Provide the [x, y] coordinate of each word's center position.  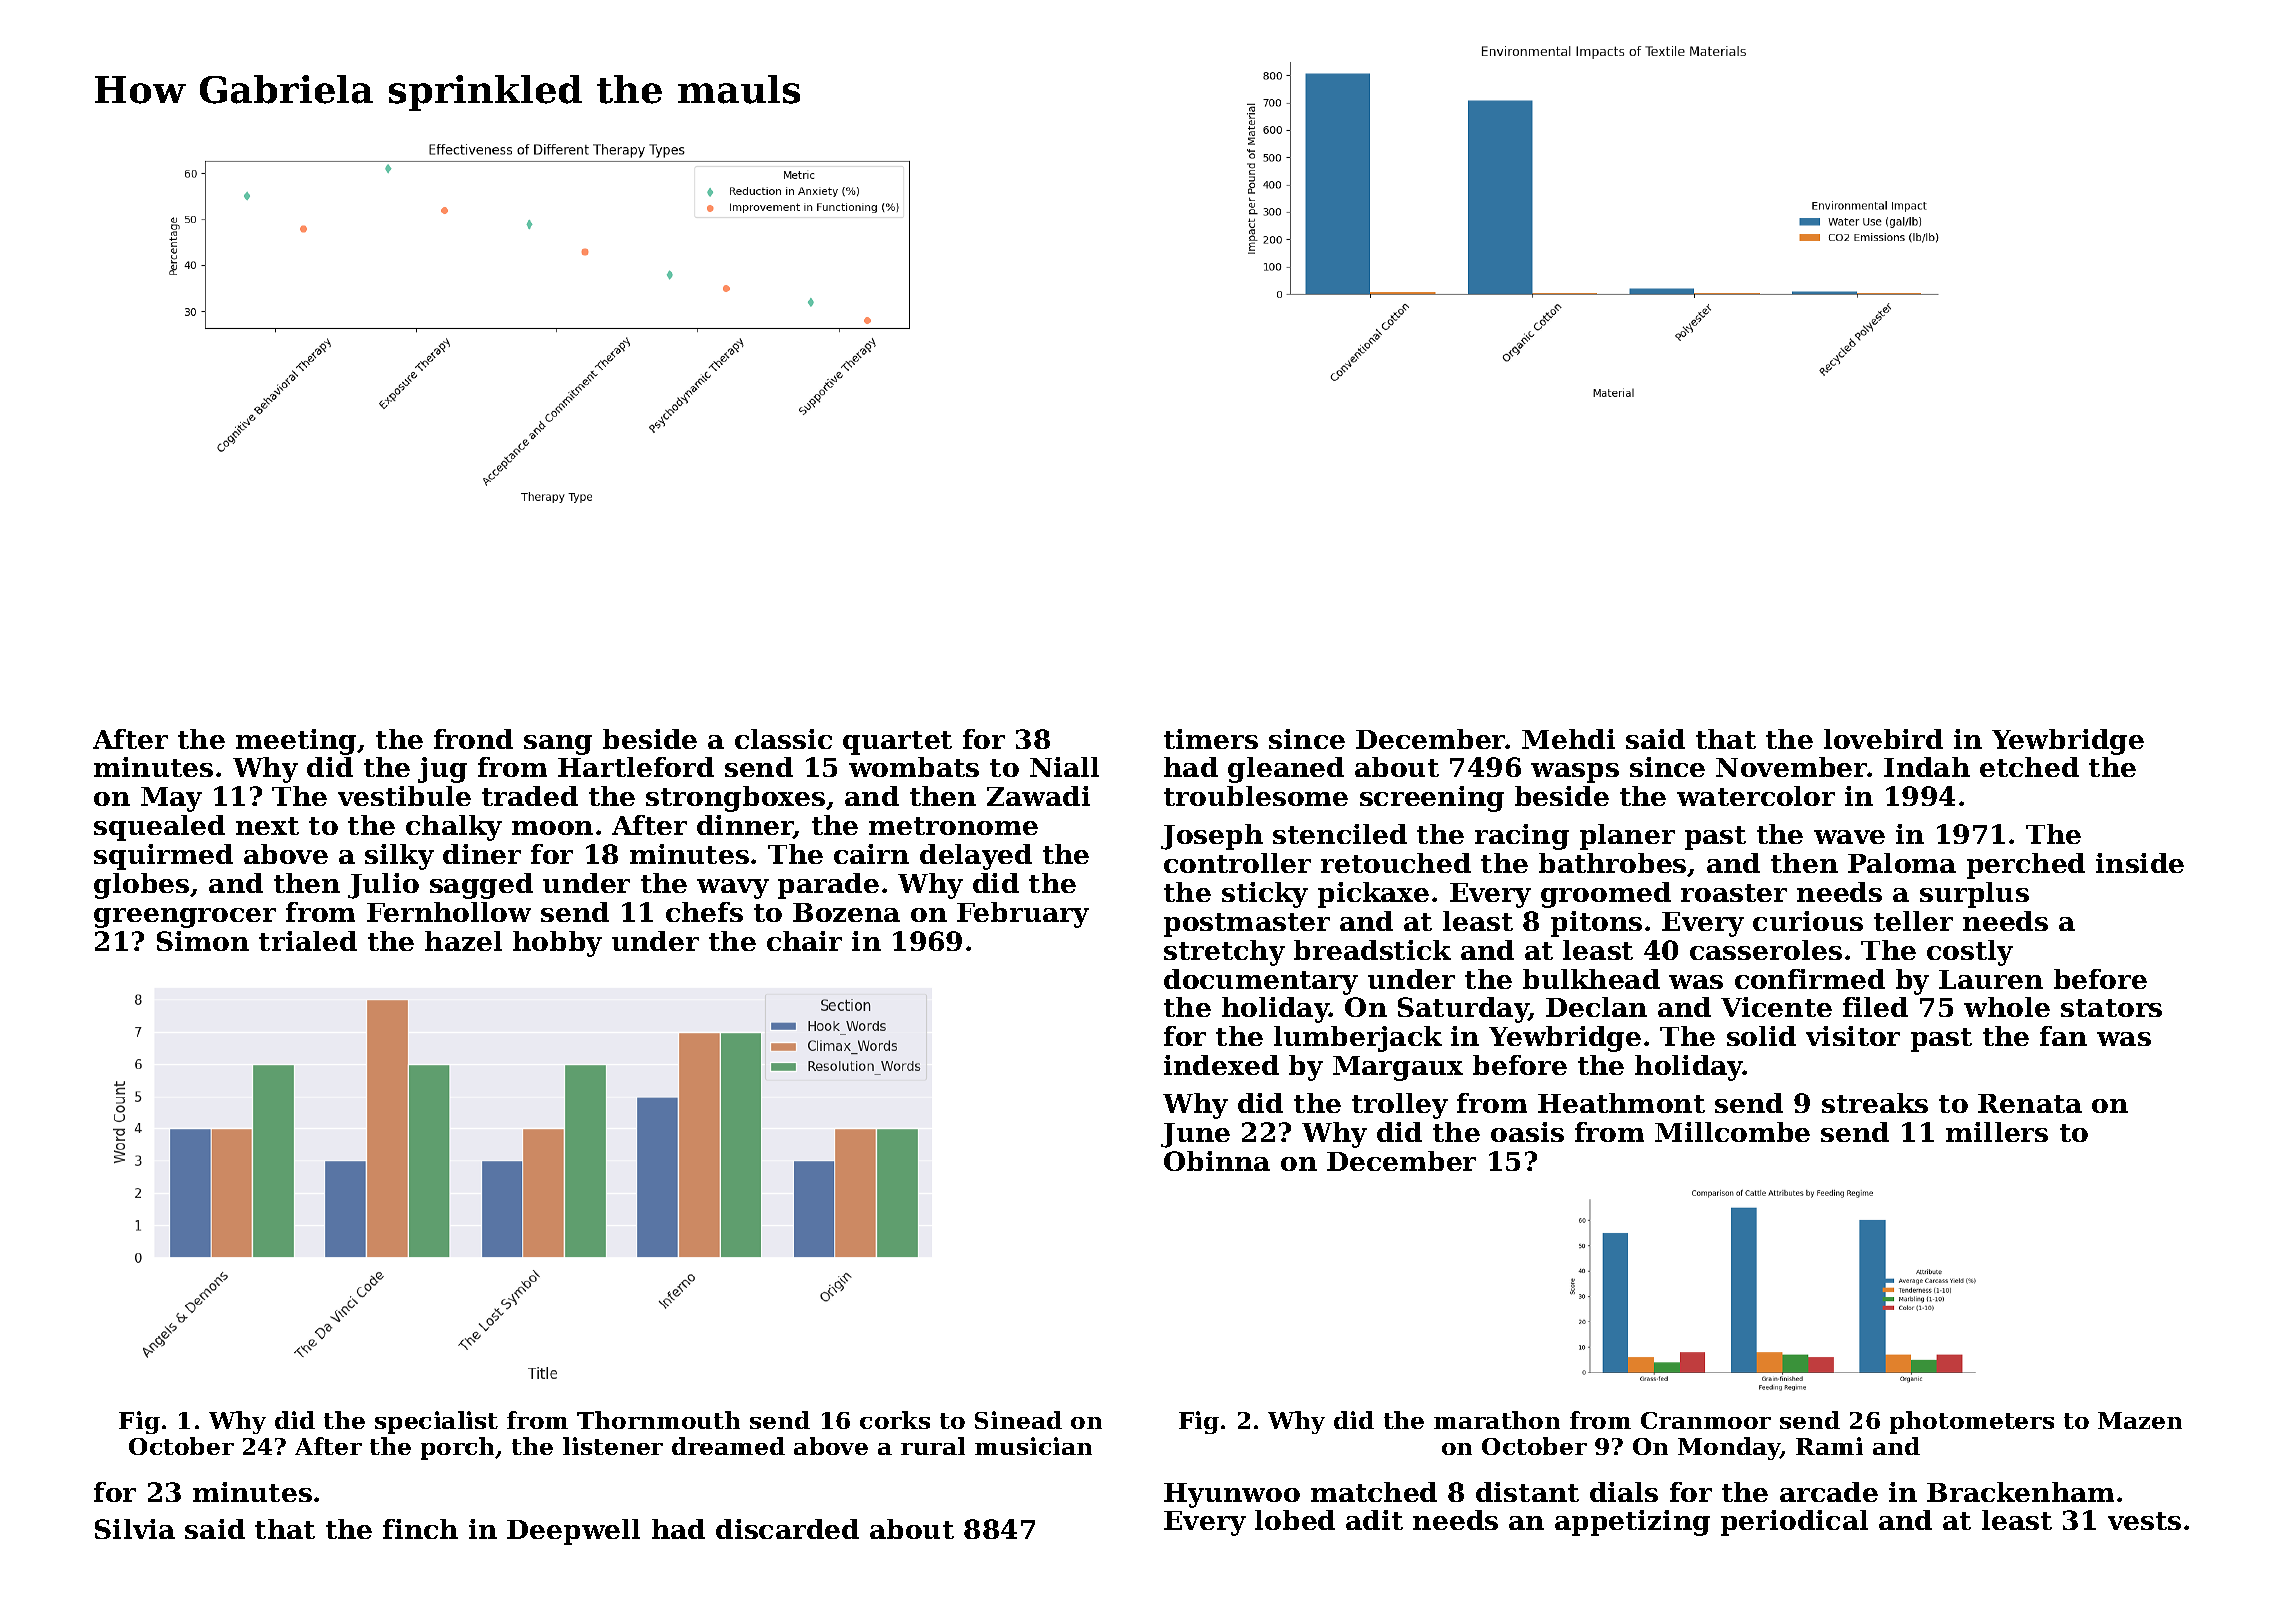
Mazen [2140, 1420]
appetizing [1632, 1523]
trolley [1400, 1106]
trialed [308, 941]
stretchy [1224, 953]
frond [473, 739]
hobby [557, 944]
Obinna [1217, 1161]
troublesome [1256, 796]
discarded [787, 1529]
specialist [436, 1422]
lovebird [1883, 739]
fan [2063, 1036]
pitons [1596, 924]
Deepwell [573, 1532]
